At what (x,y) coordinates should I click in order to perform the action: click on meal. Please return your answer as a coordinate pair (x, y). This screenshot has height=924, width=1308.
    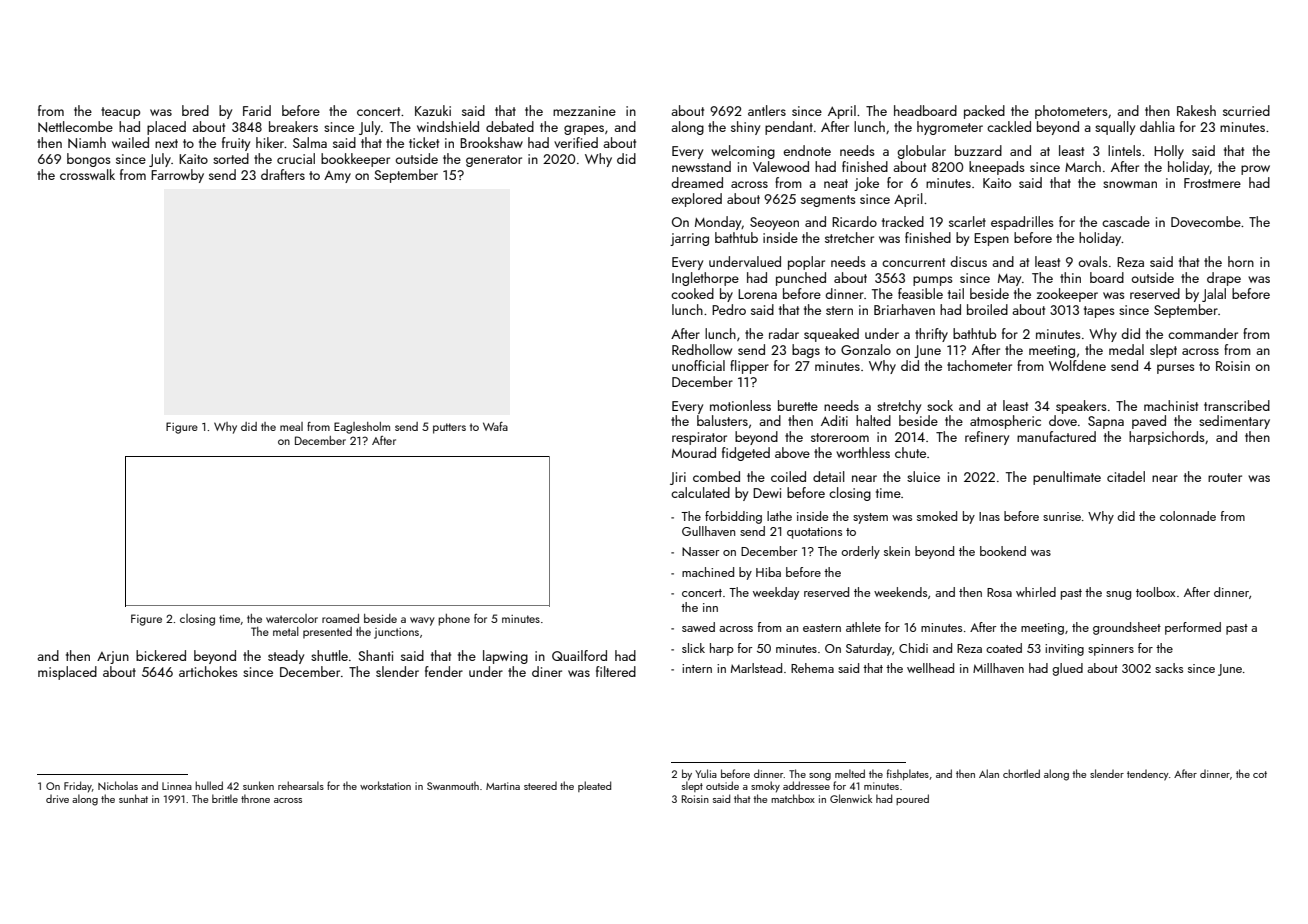
    Looking at the image, I should click on (291, 426).
